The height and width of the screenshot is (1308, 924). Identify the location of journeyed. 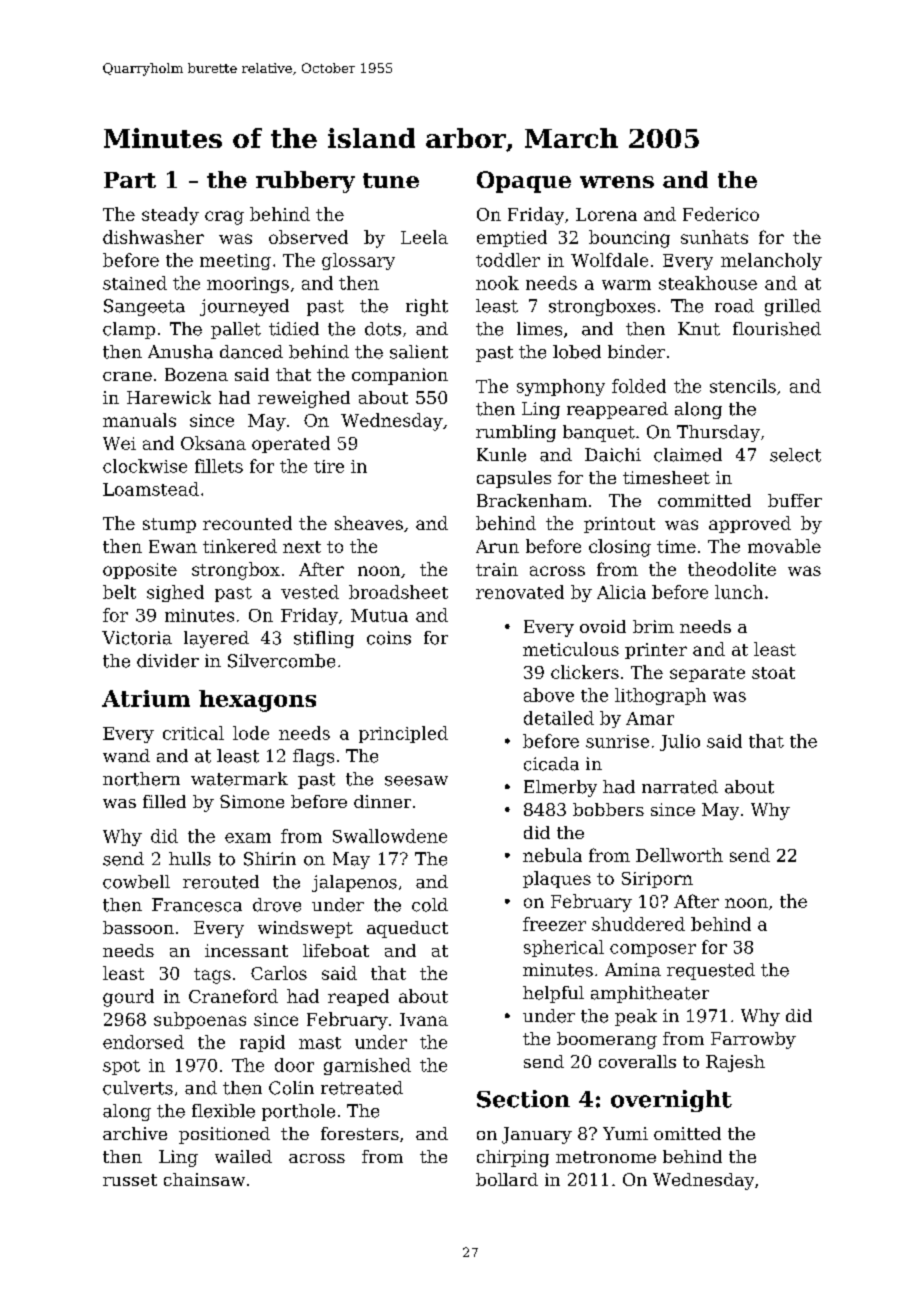
(244, 307).
